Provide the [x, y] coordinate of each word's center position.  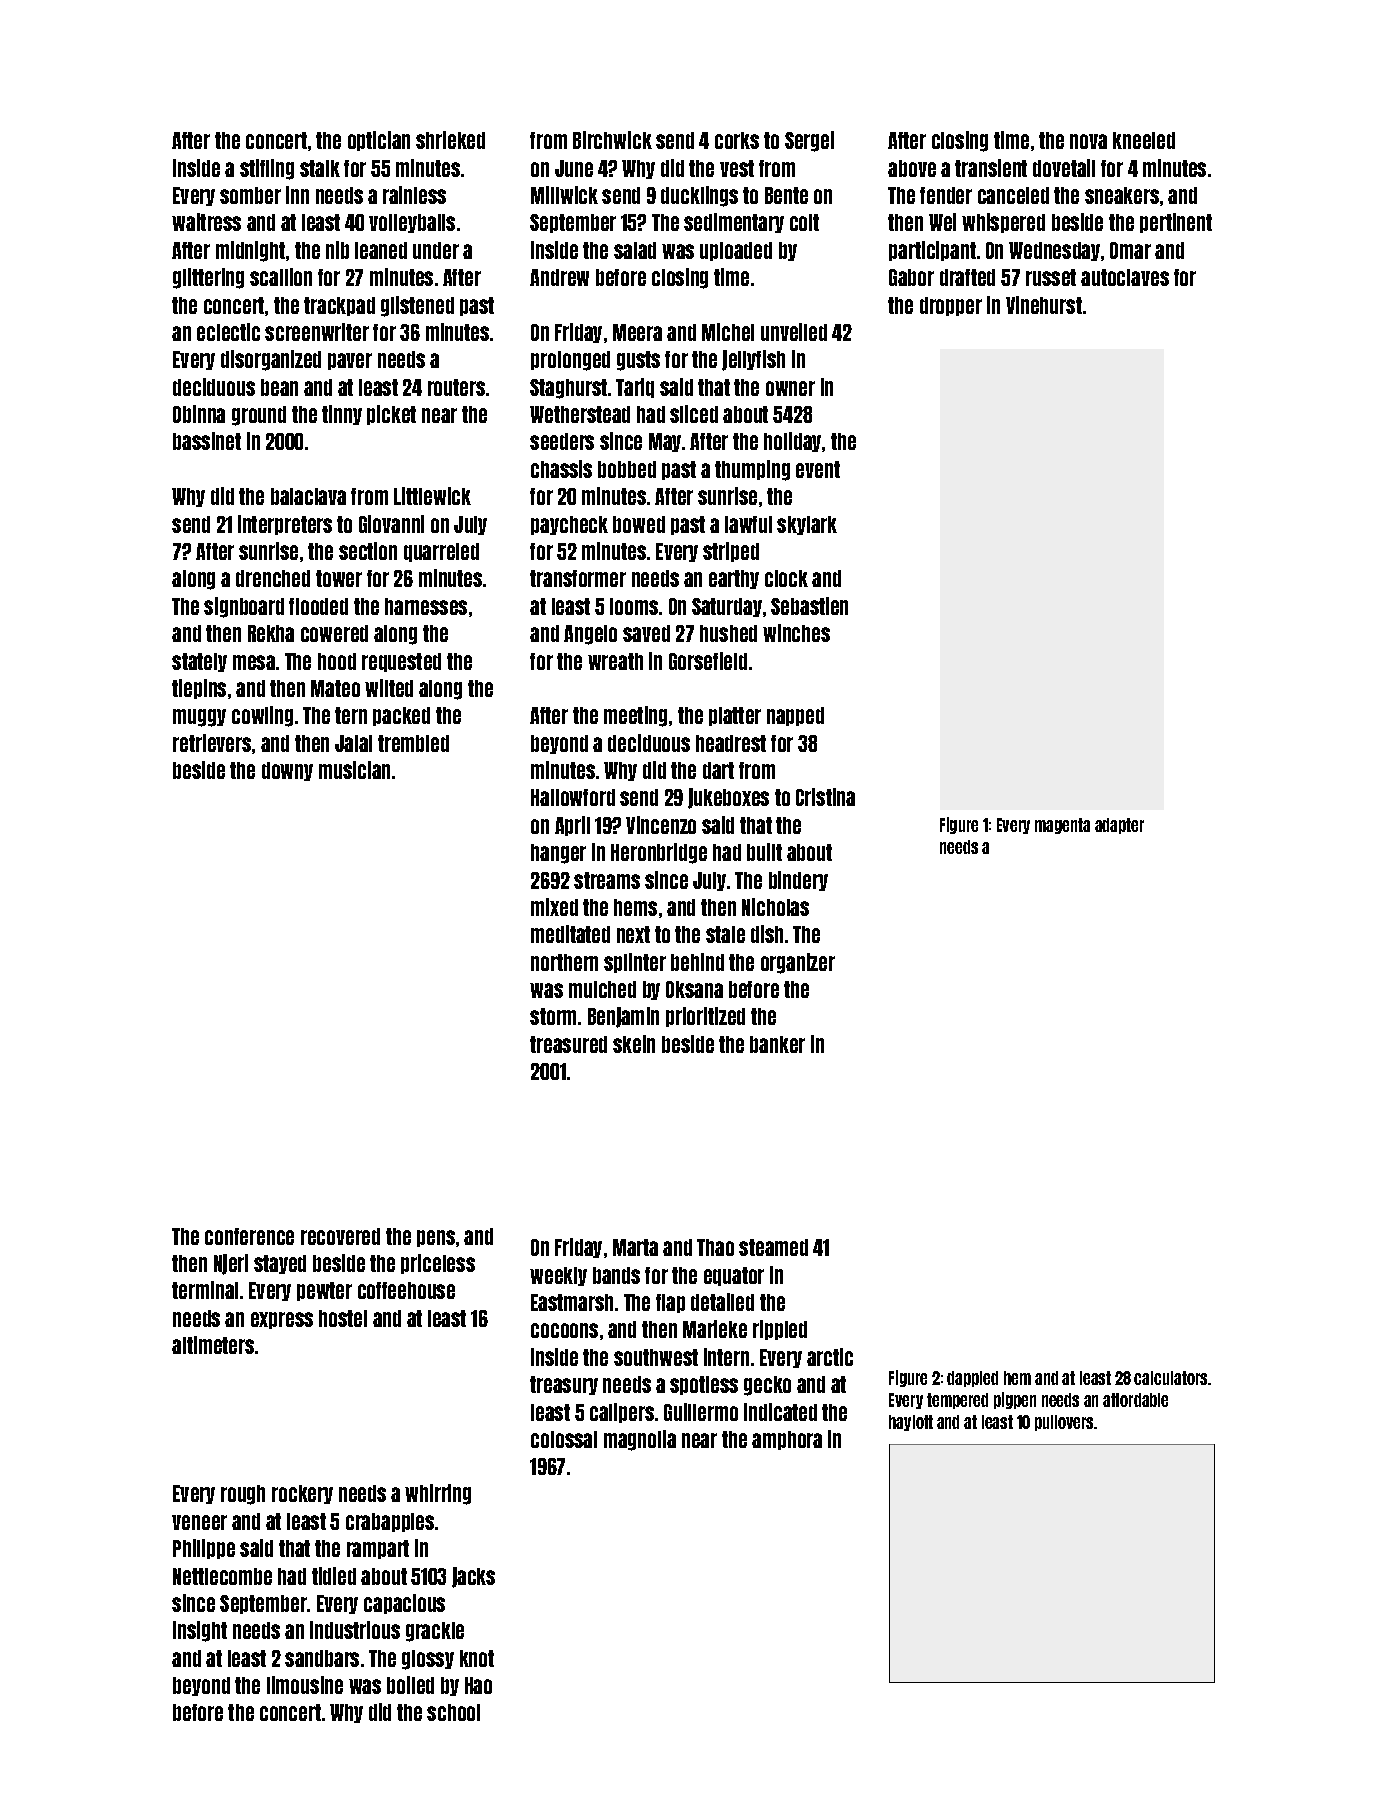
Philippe [204, 1549]
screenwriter [317, 332]
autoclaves [1125, 277]
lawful [748, 524]
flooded [318, 606]
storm [553, 1016]
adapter [1119, 826]
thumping [752, 470]
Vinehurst [1044, 305]
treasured [568, 1044]
